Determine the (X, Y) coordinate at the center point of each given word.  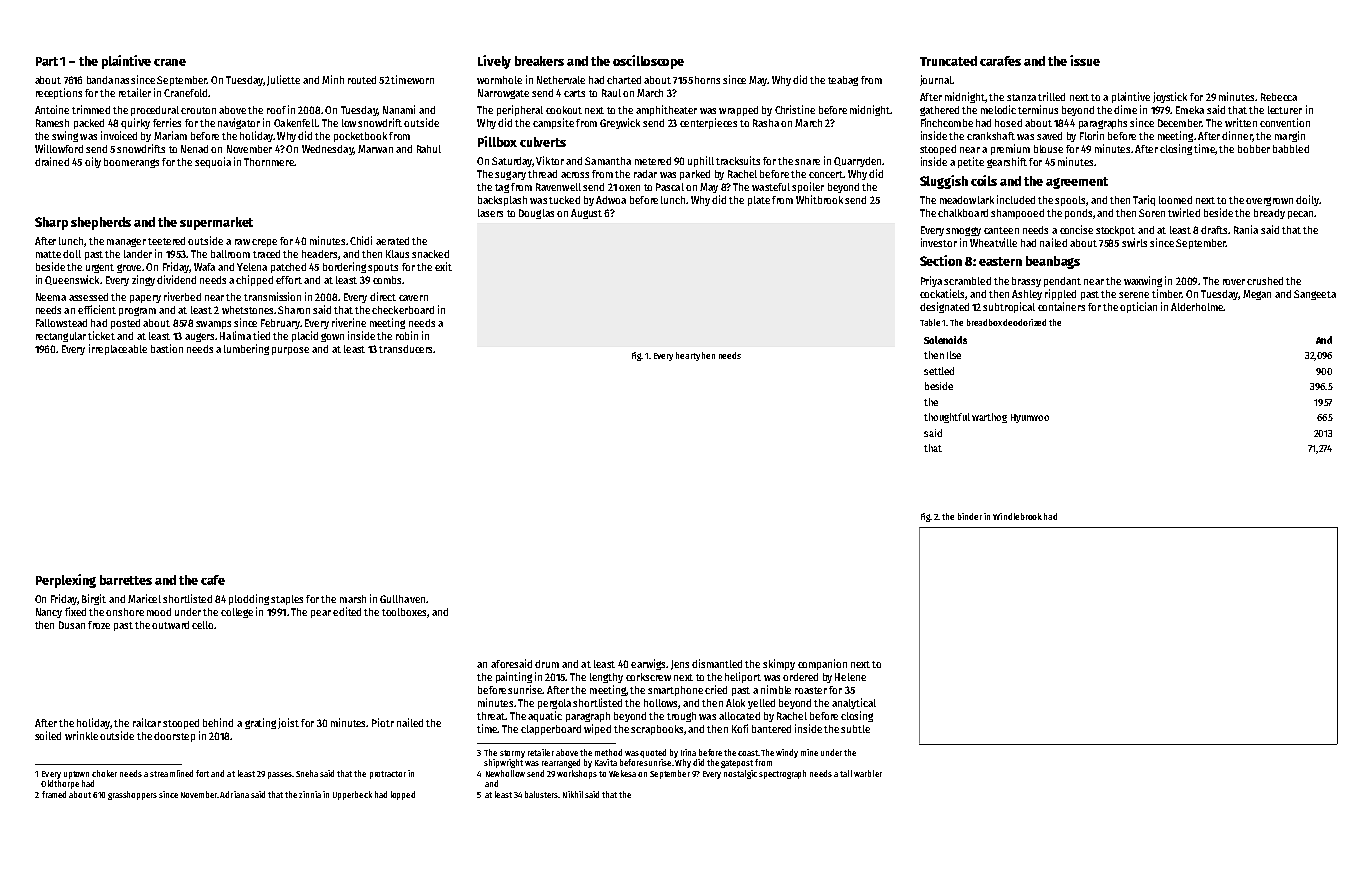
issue (1085, 60)
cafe (213, 580)
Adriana (234, 794)
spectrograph (782, 774)
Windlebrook (1017, 516)
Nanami (399, 109)
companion (822, 664)
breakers (539, 61)
